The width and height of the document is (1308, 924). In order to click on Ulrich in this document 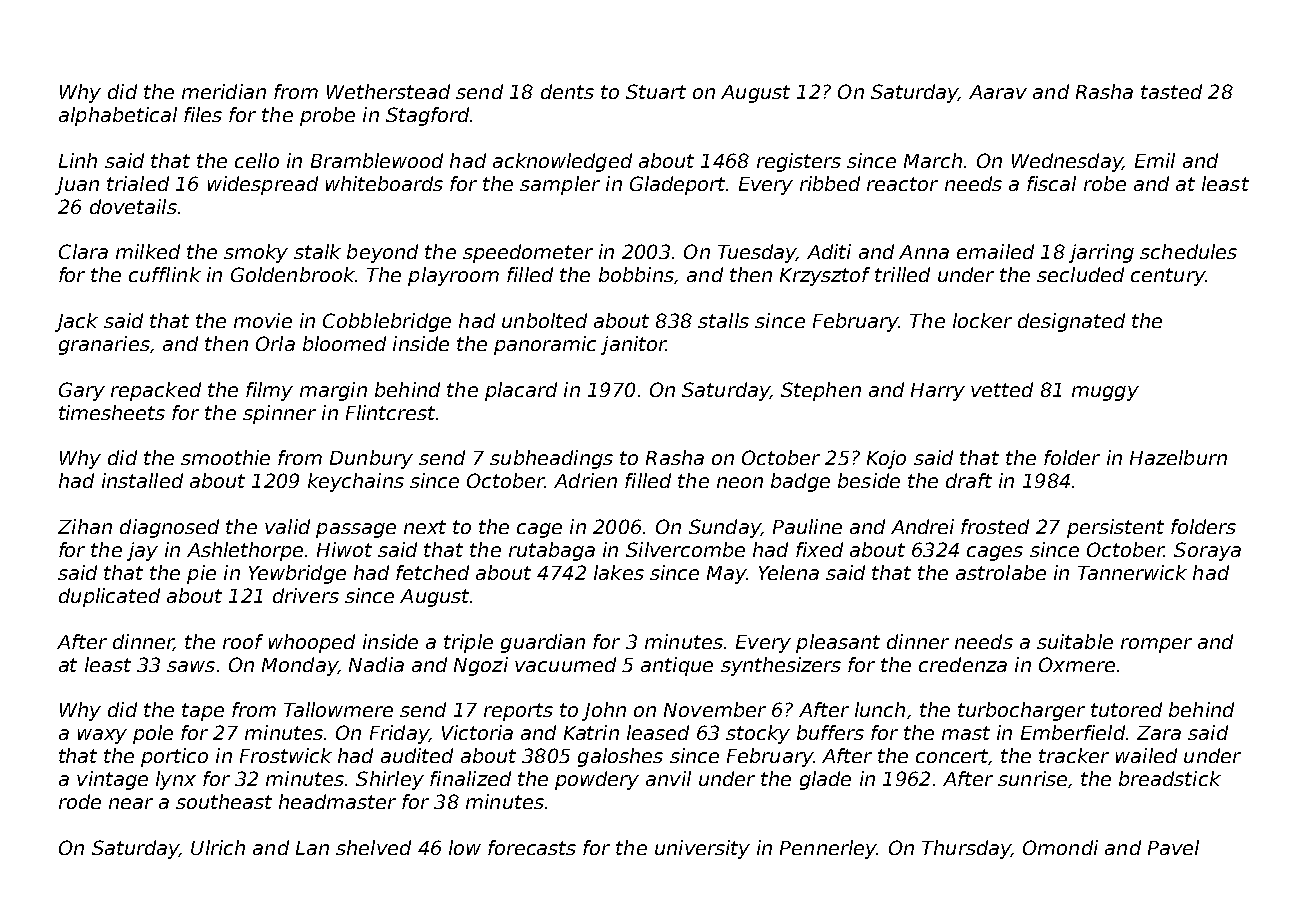, I will do `click(218, 847)`.
